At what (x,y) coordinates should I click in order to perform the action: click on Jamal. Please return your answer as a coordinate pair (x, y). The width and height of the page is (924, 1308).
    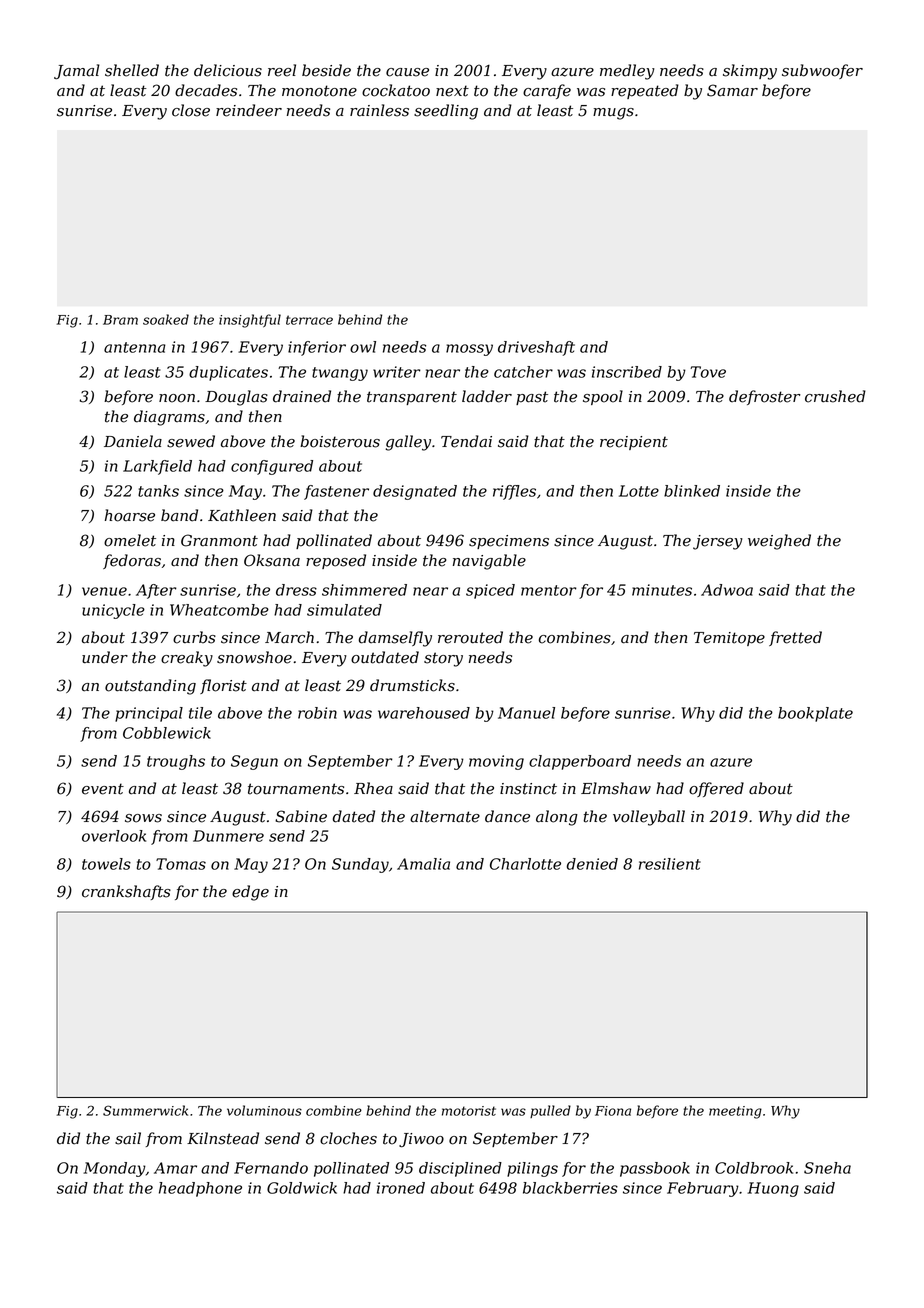
    Looking at the image, I should click on (77, 71).
